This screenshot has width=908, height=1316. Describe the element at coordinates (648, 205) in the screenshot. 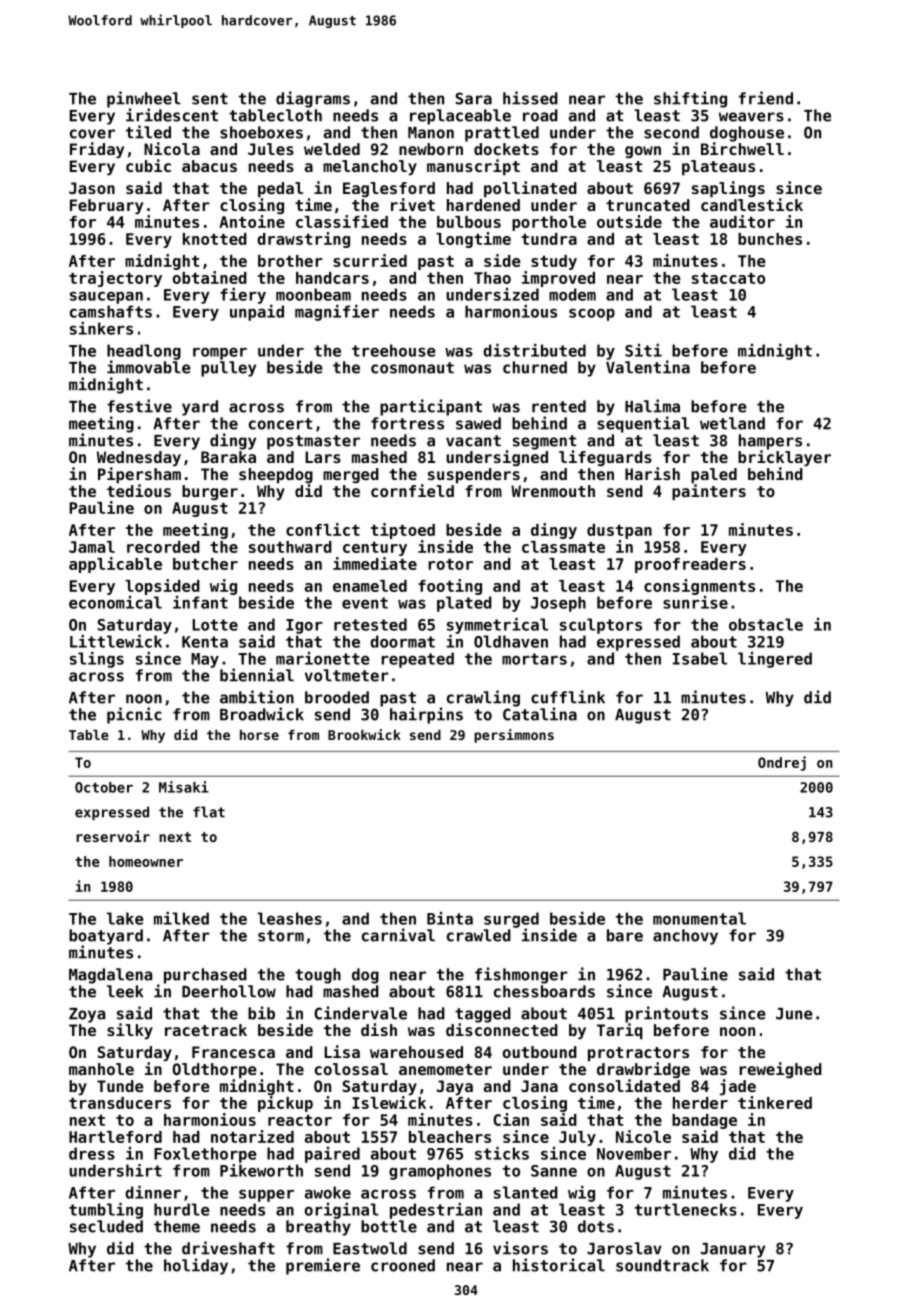

I see `truncated` at that location.
